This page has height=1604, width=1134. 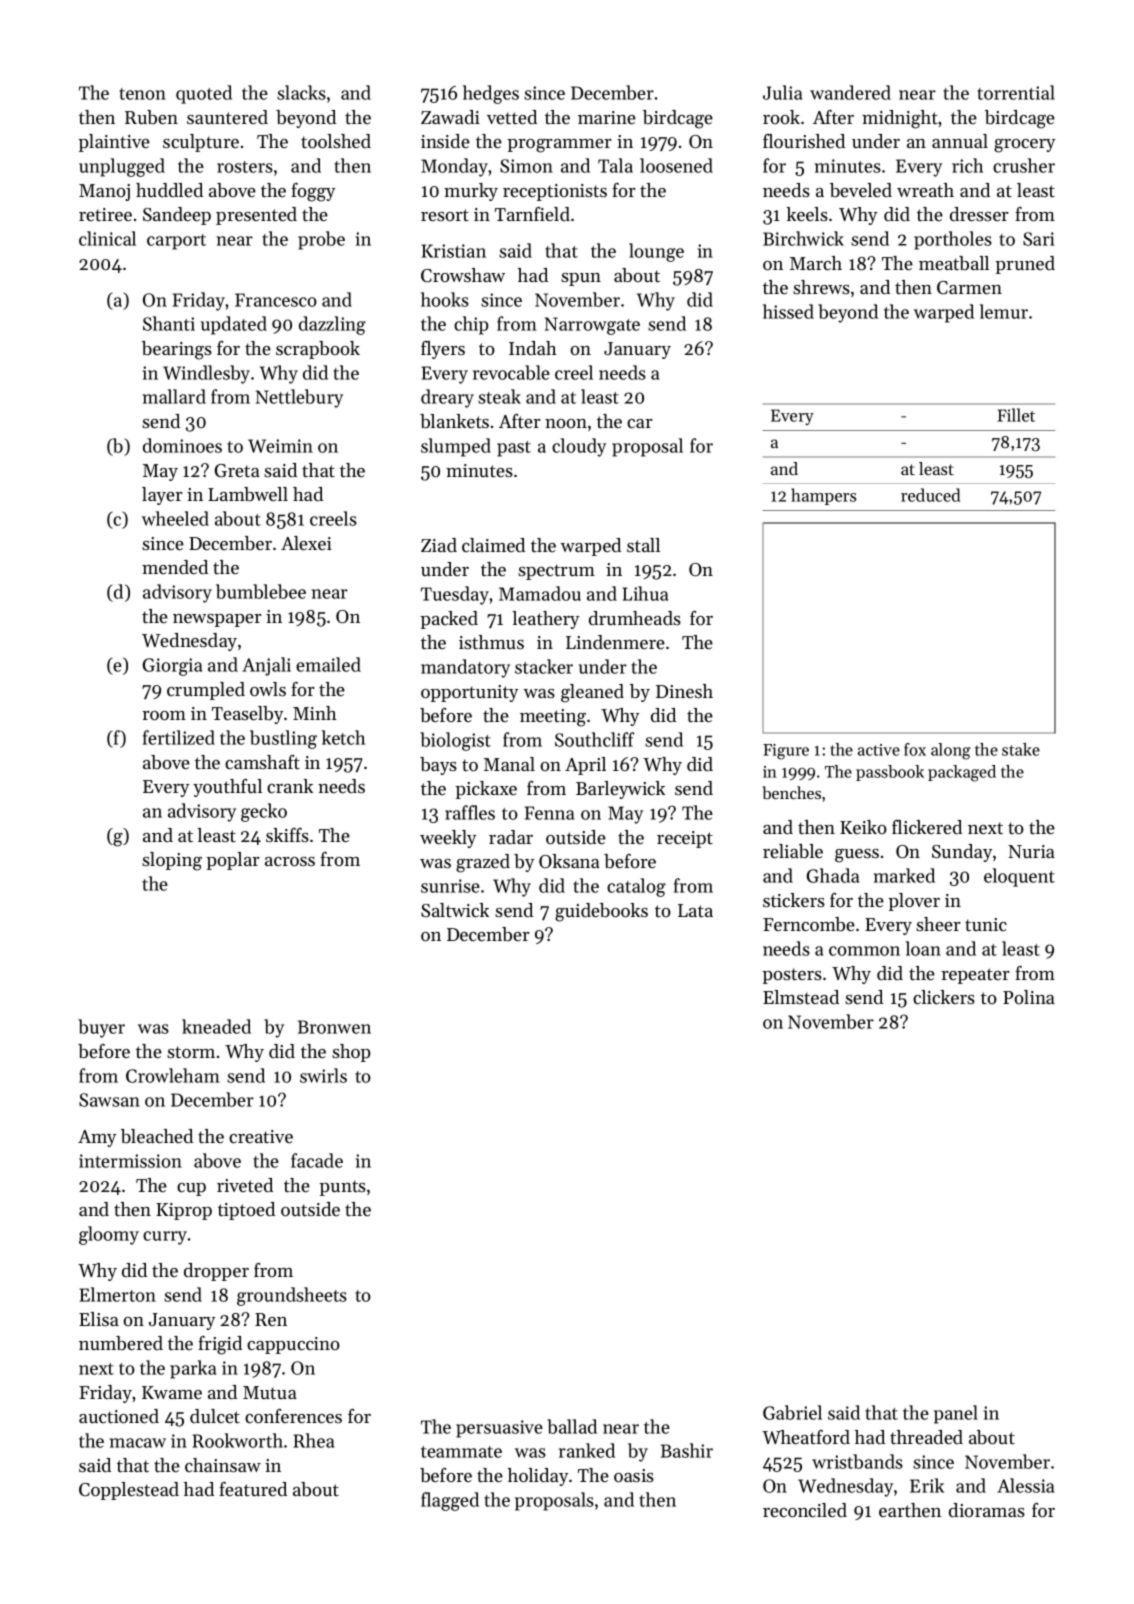 I want to click on cloudy, so click(x=579, y=447).
